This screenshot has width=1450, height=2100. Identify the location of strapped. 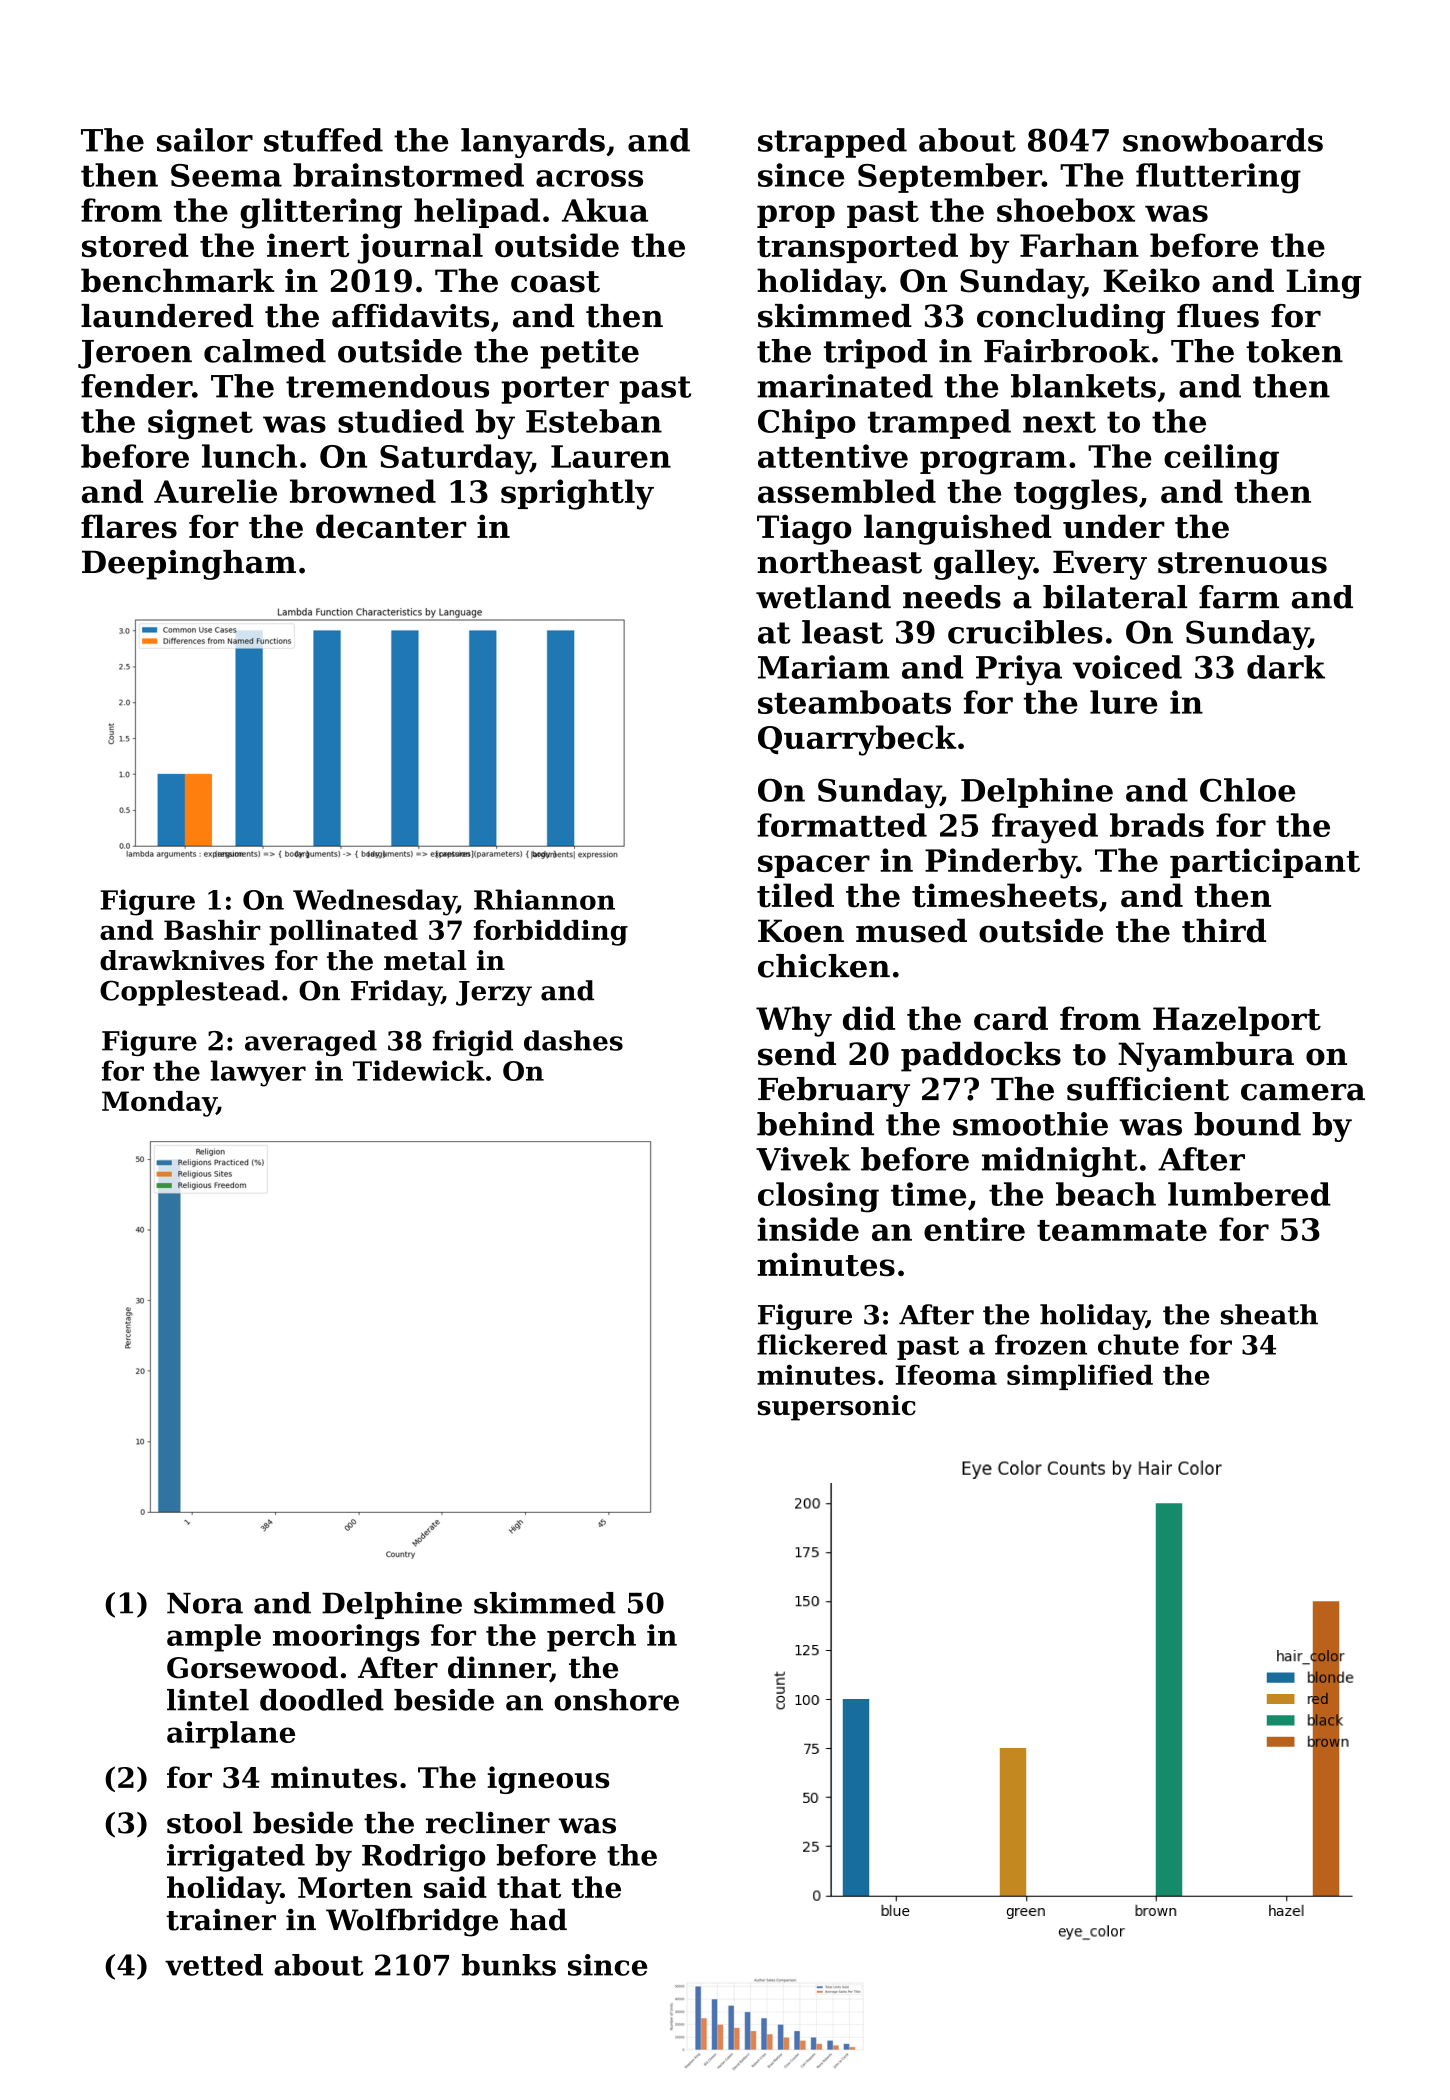
(832, 143).
